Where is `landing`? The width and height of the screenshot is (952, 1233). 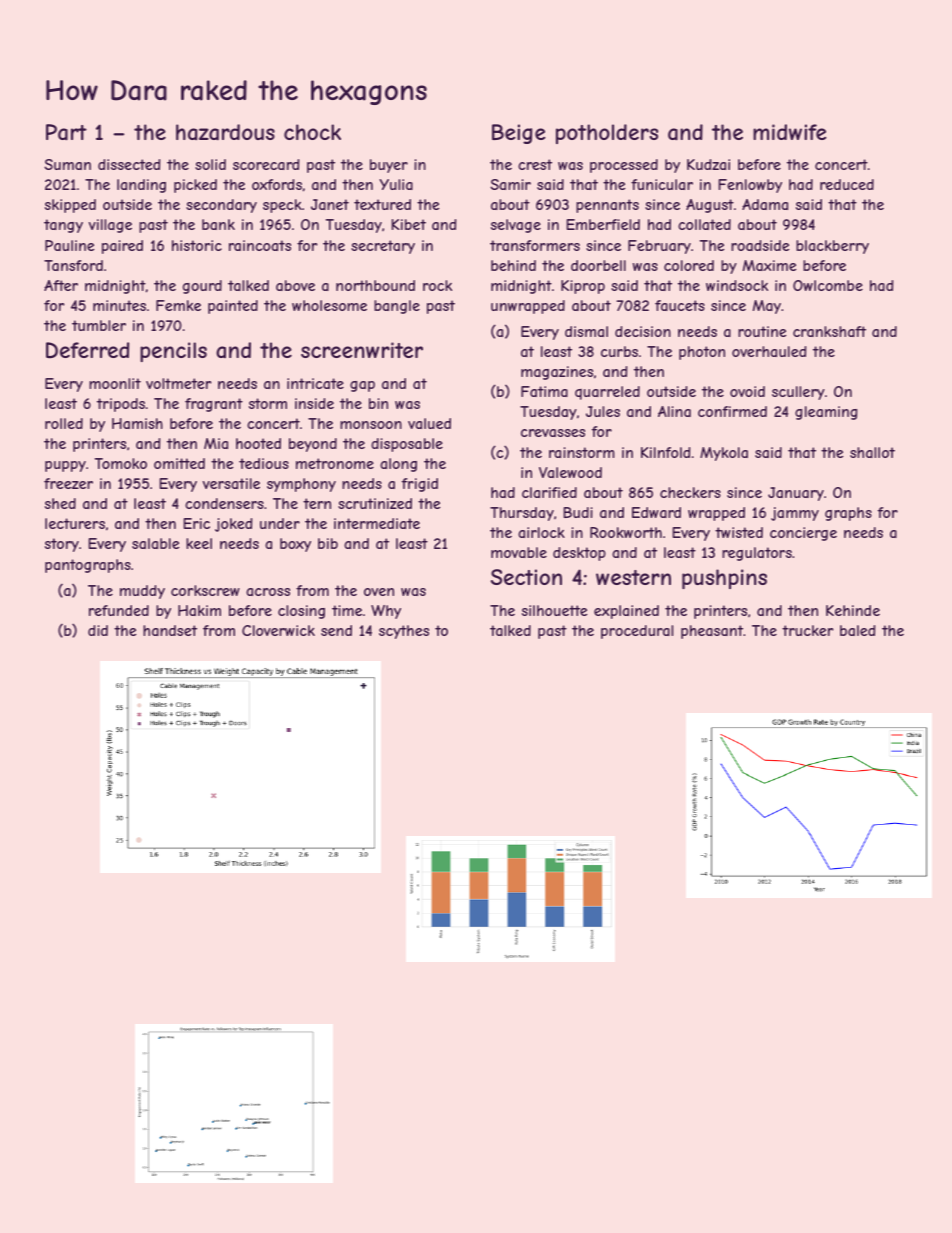 landing is located at coordinates (141, 186).
